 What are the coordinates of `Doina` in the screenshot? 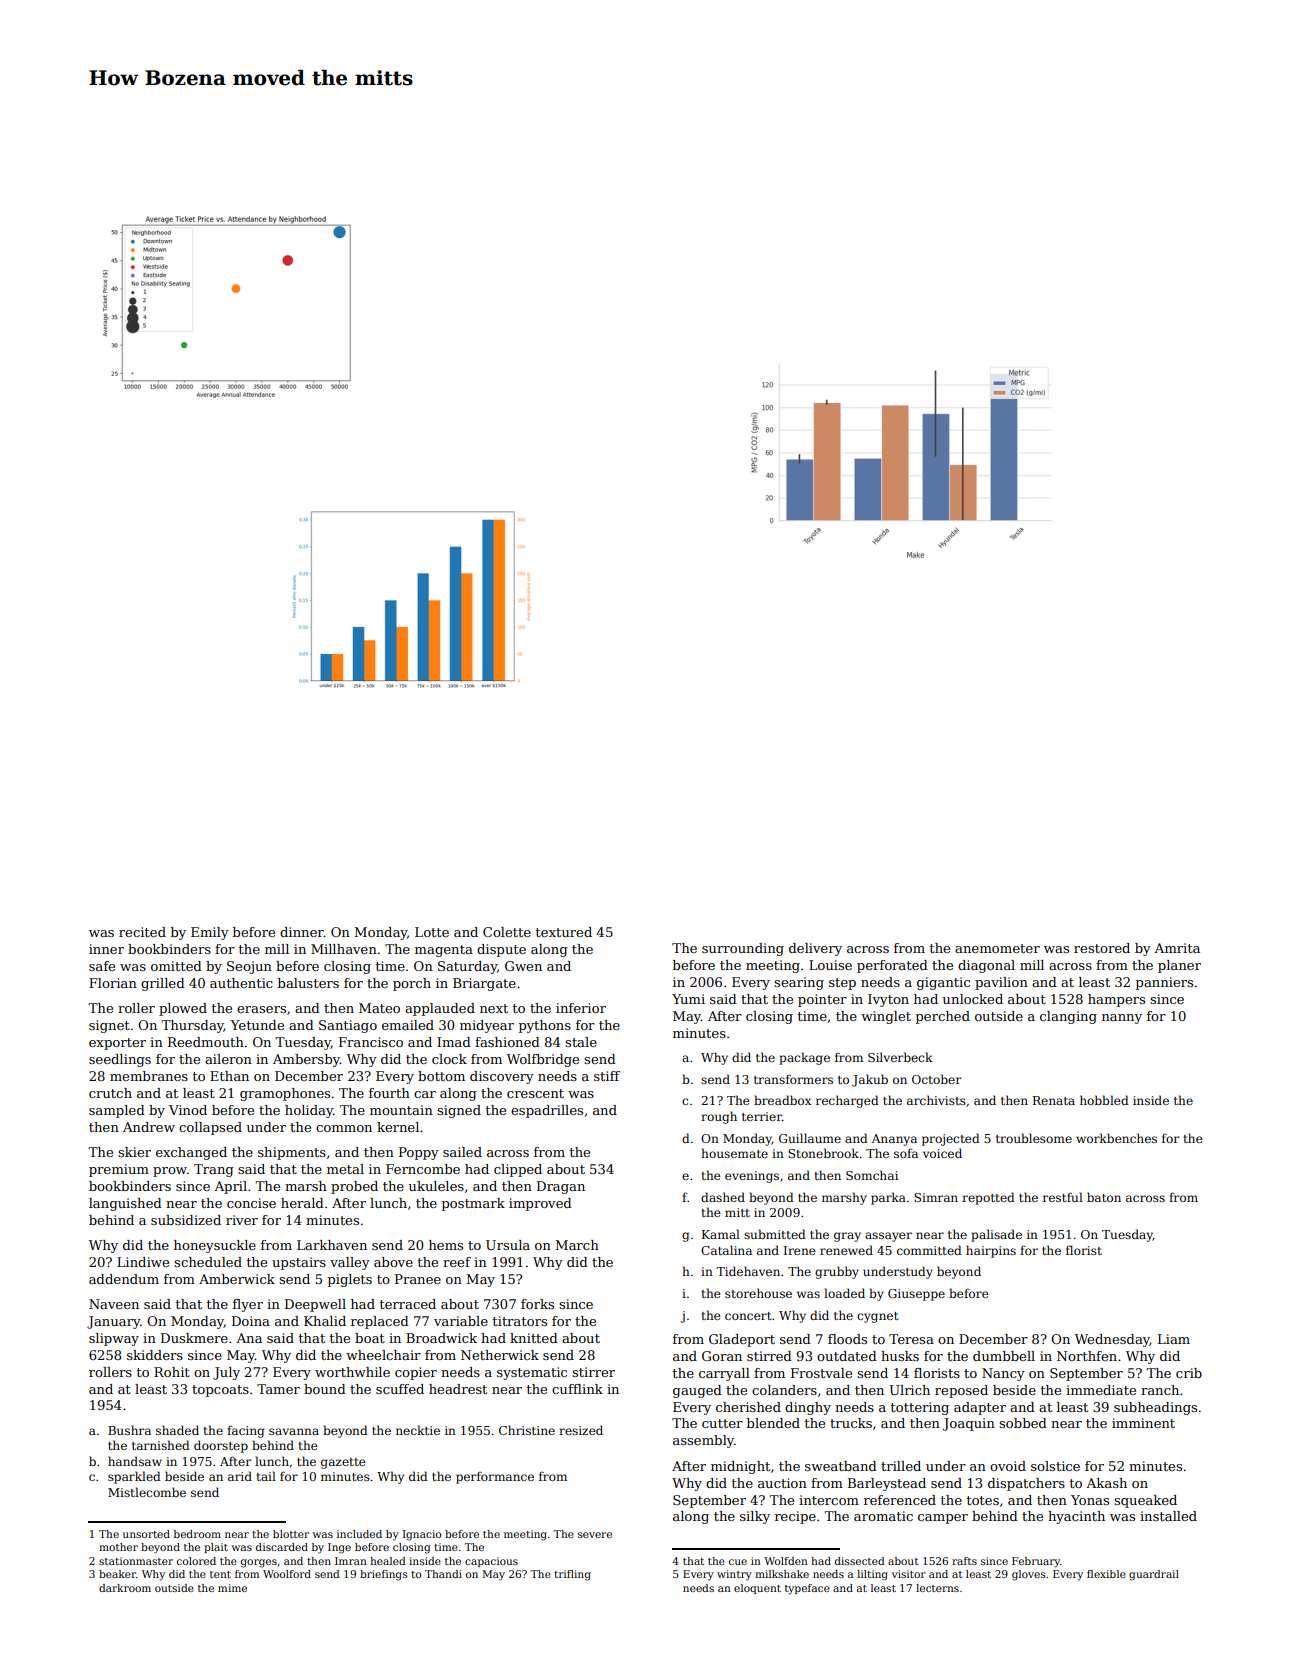 It's located at (251, 1321).
